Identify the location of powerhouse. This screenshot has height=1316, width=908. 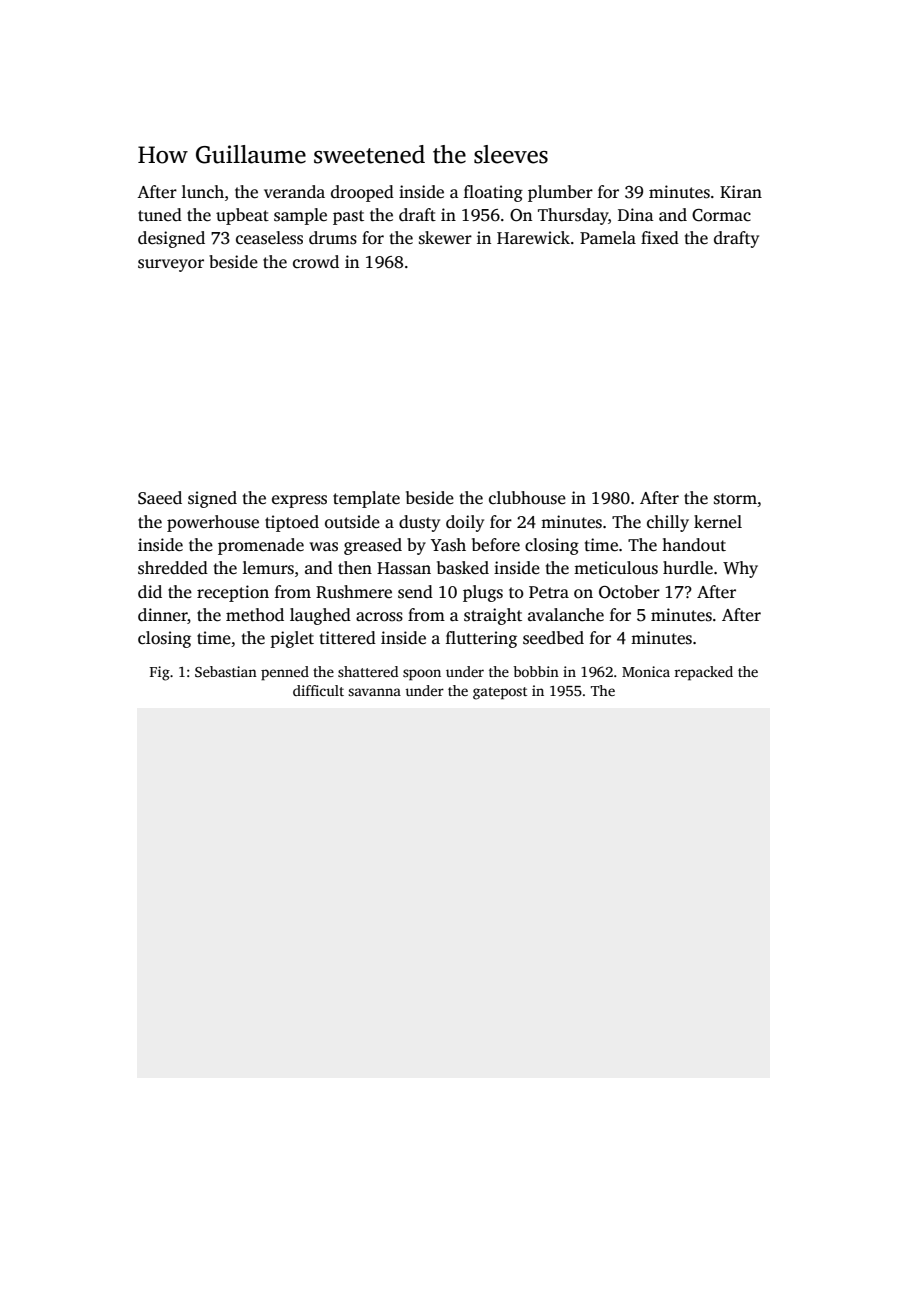
(213, 523).
